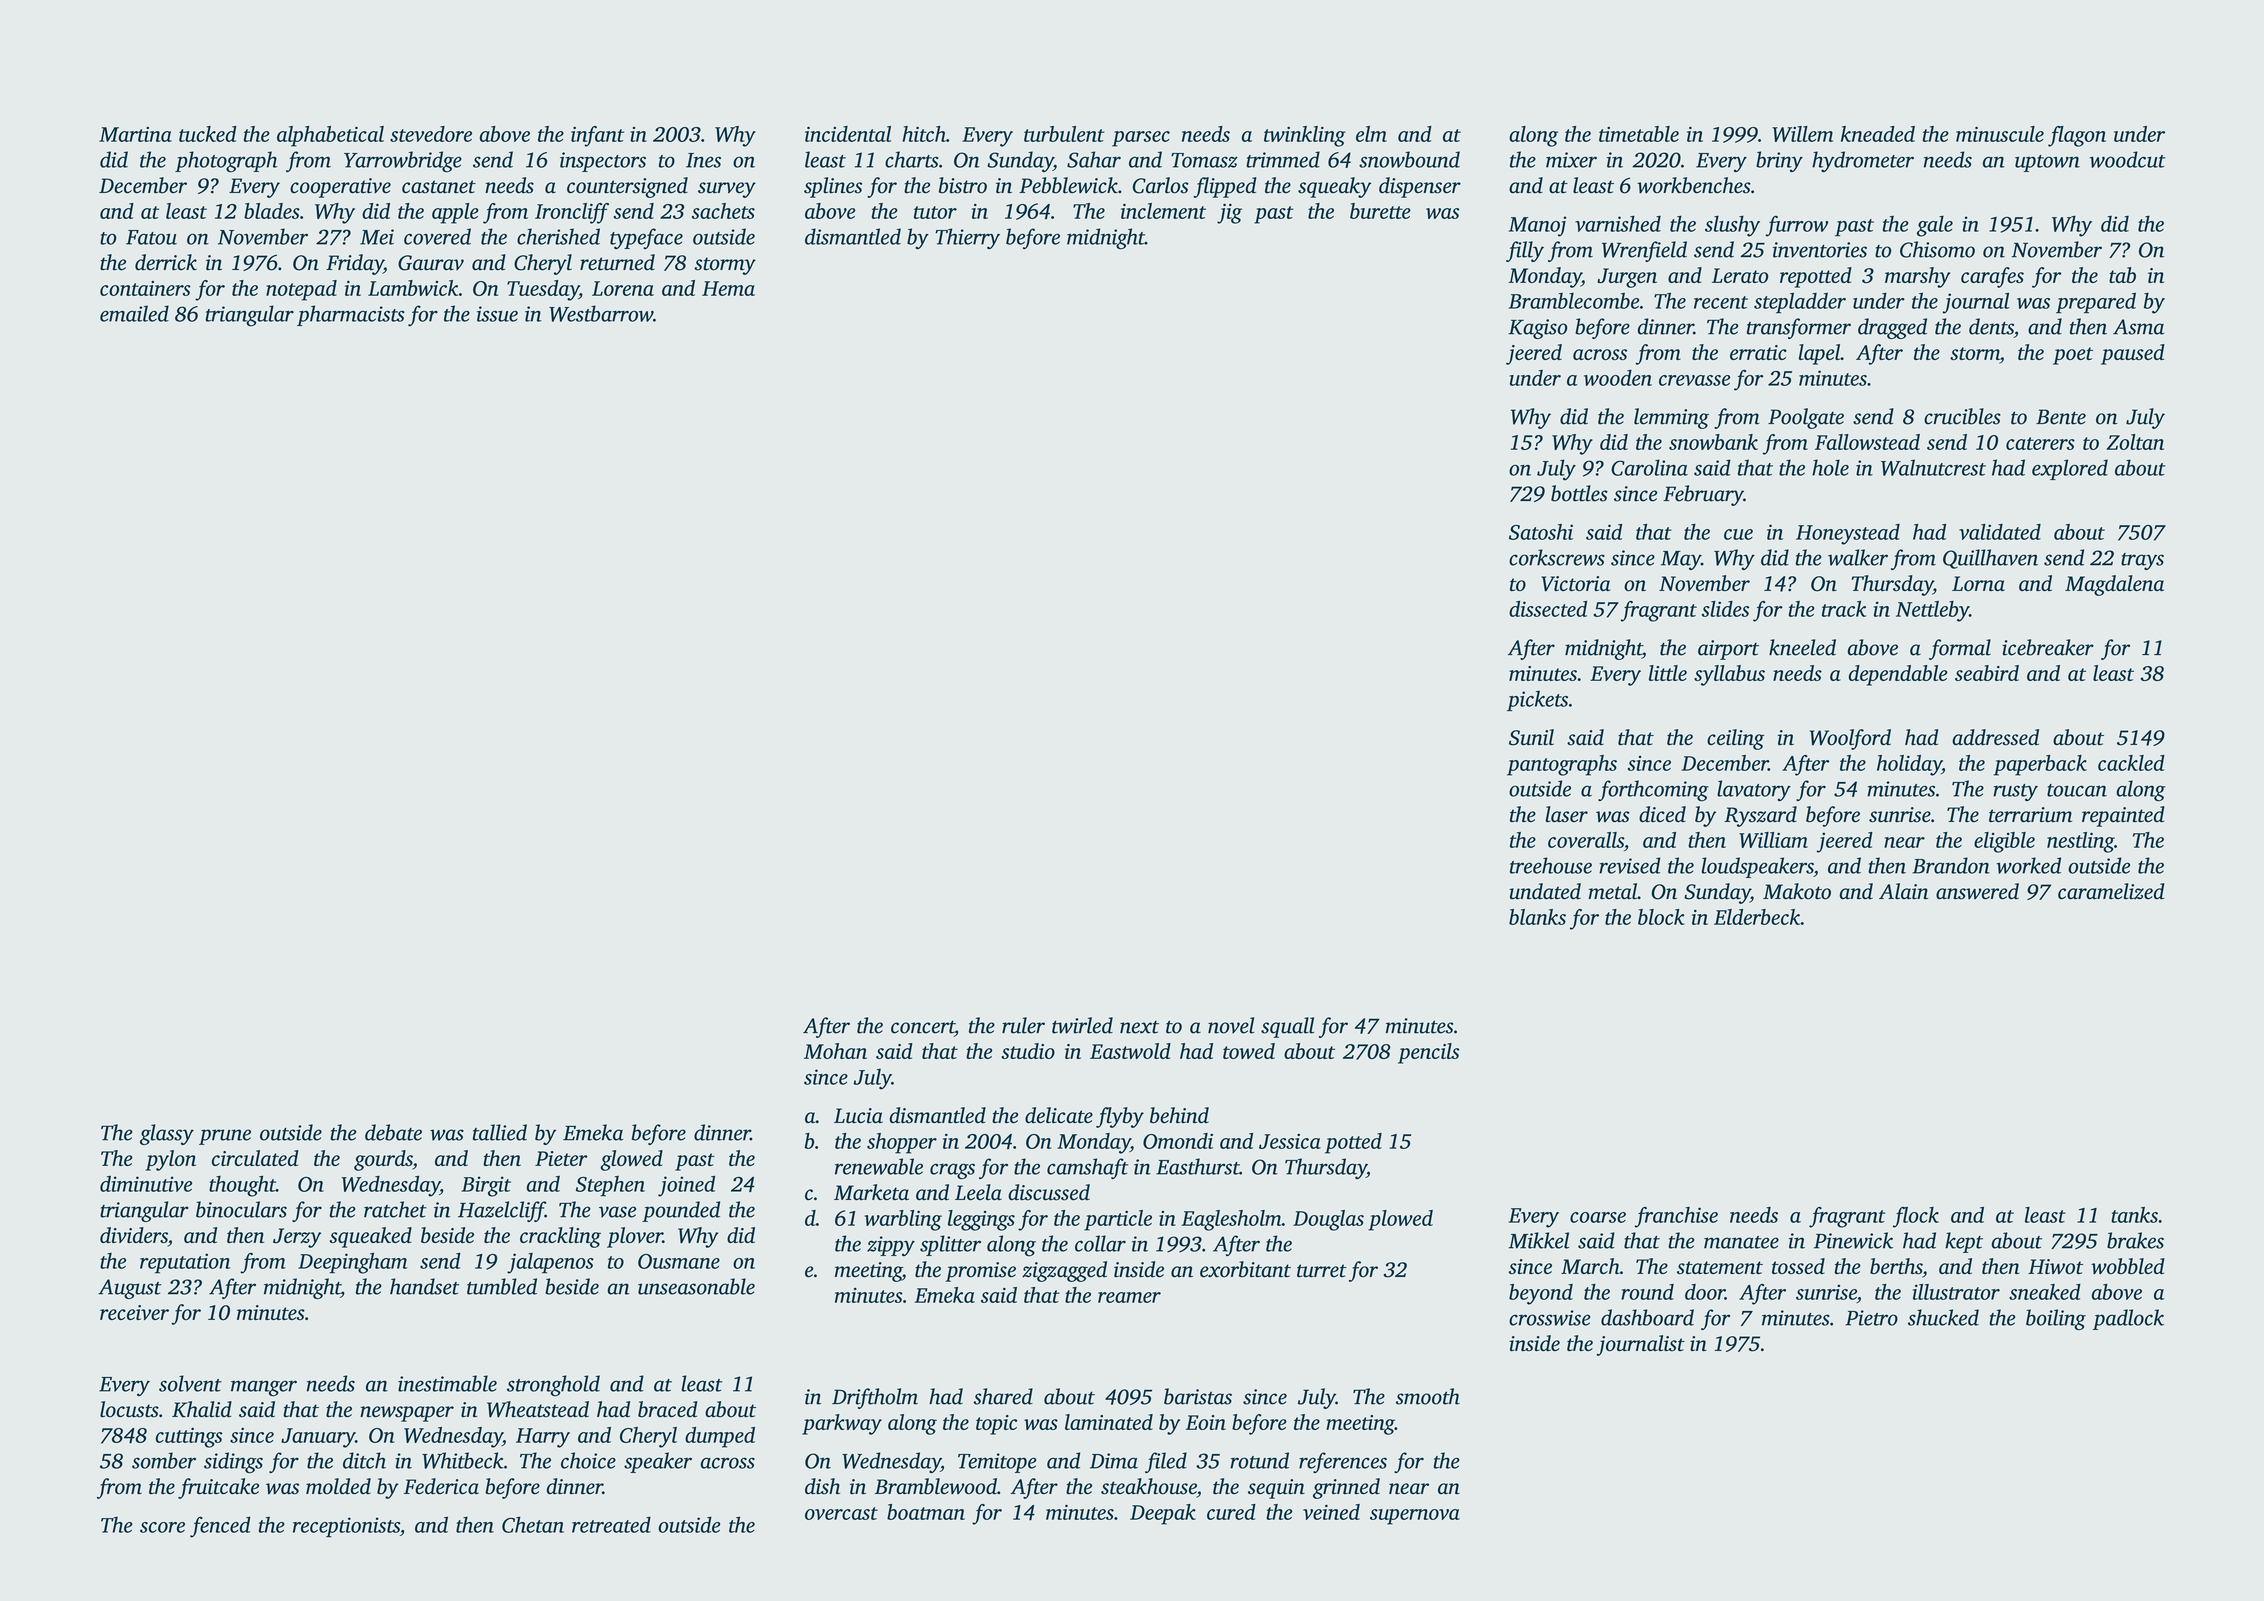 The width and height of the image is (2264, 1601). Describe the element at coordinates (936, 1486) in the image. I see `Bramblewood` at that location.
